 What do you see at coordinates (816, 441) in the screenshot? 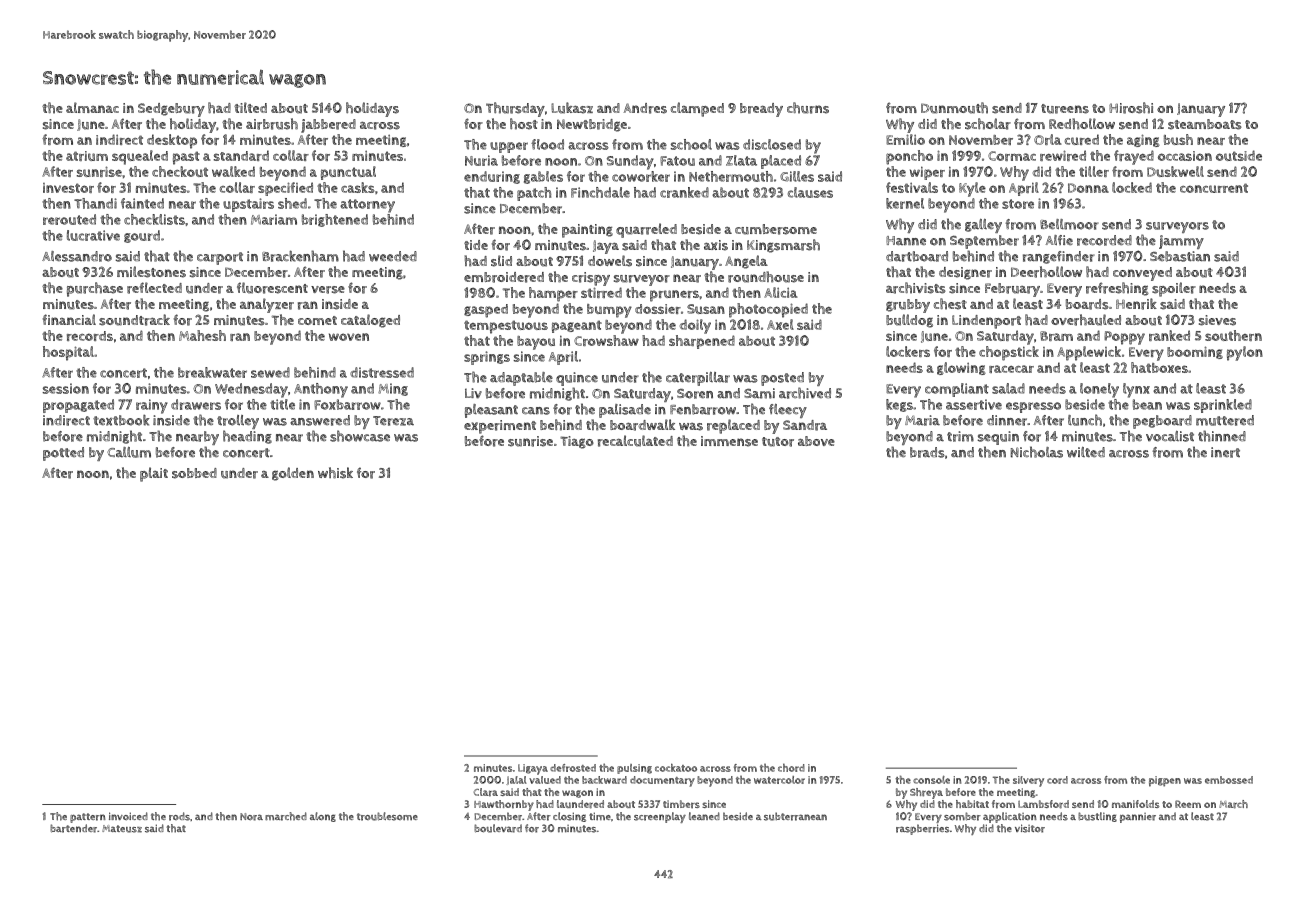
I see `above` at bounding box center [816, 441].
